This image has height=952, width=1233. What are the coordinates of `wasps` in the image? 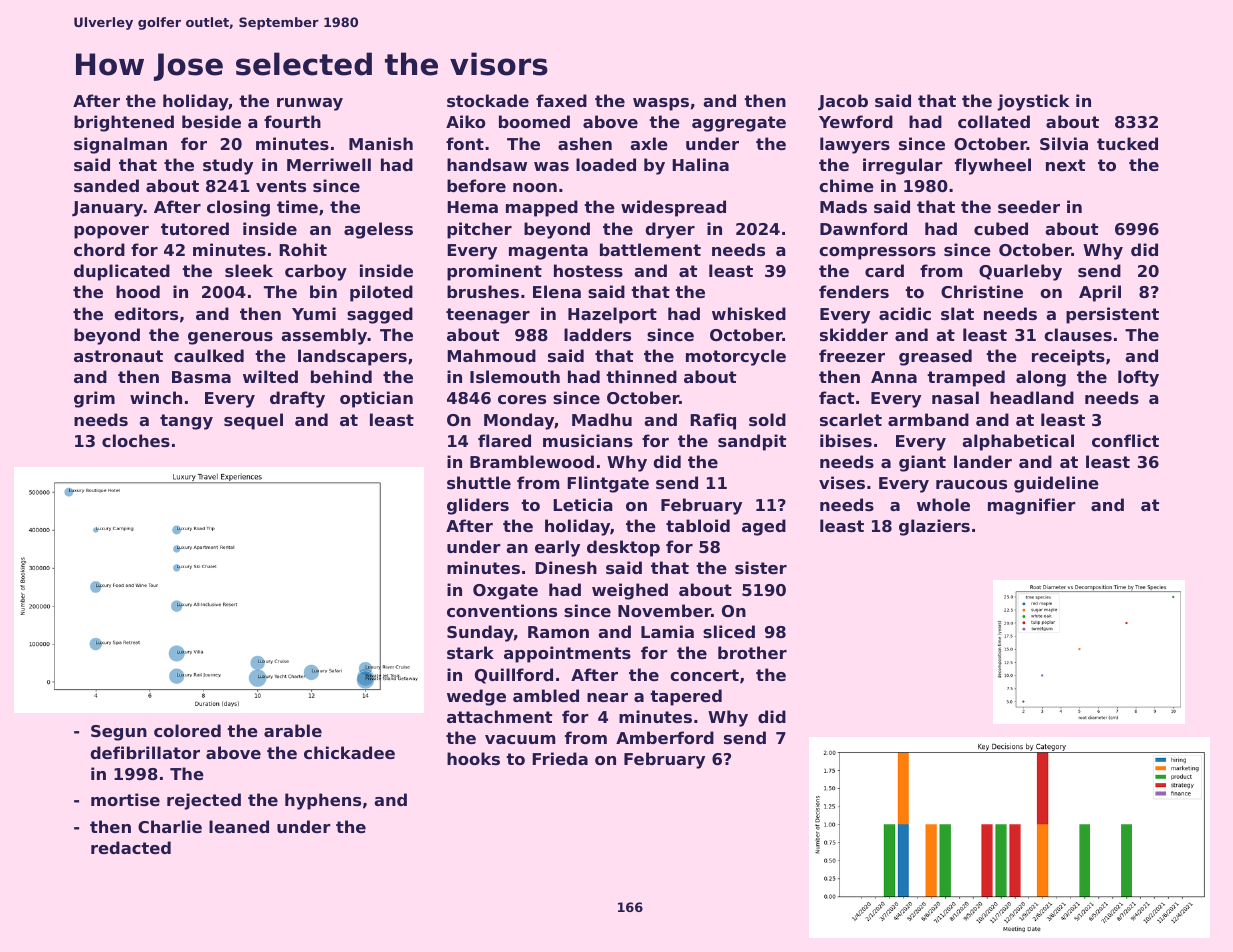 It's located at (661, 104).
